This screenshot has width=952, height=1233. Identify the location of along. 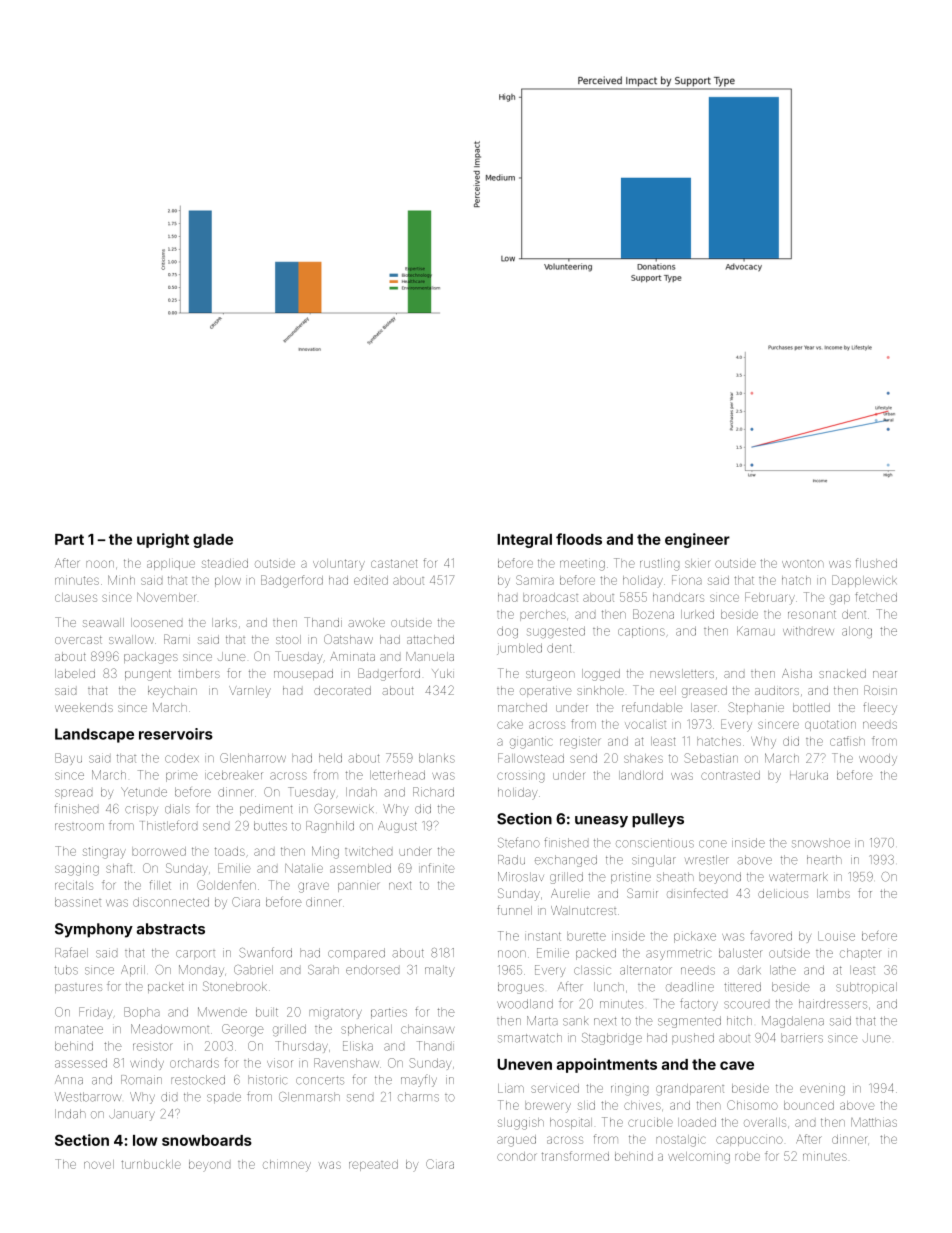
(857, 632).
